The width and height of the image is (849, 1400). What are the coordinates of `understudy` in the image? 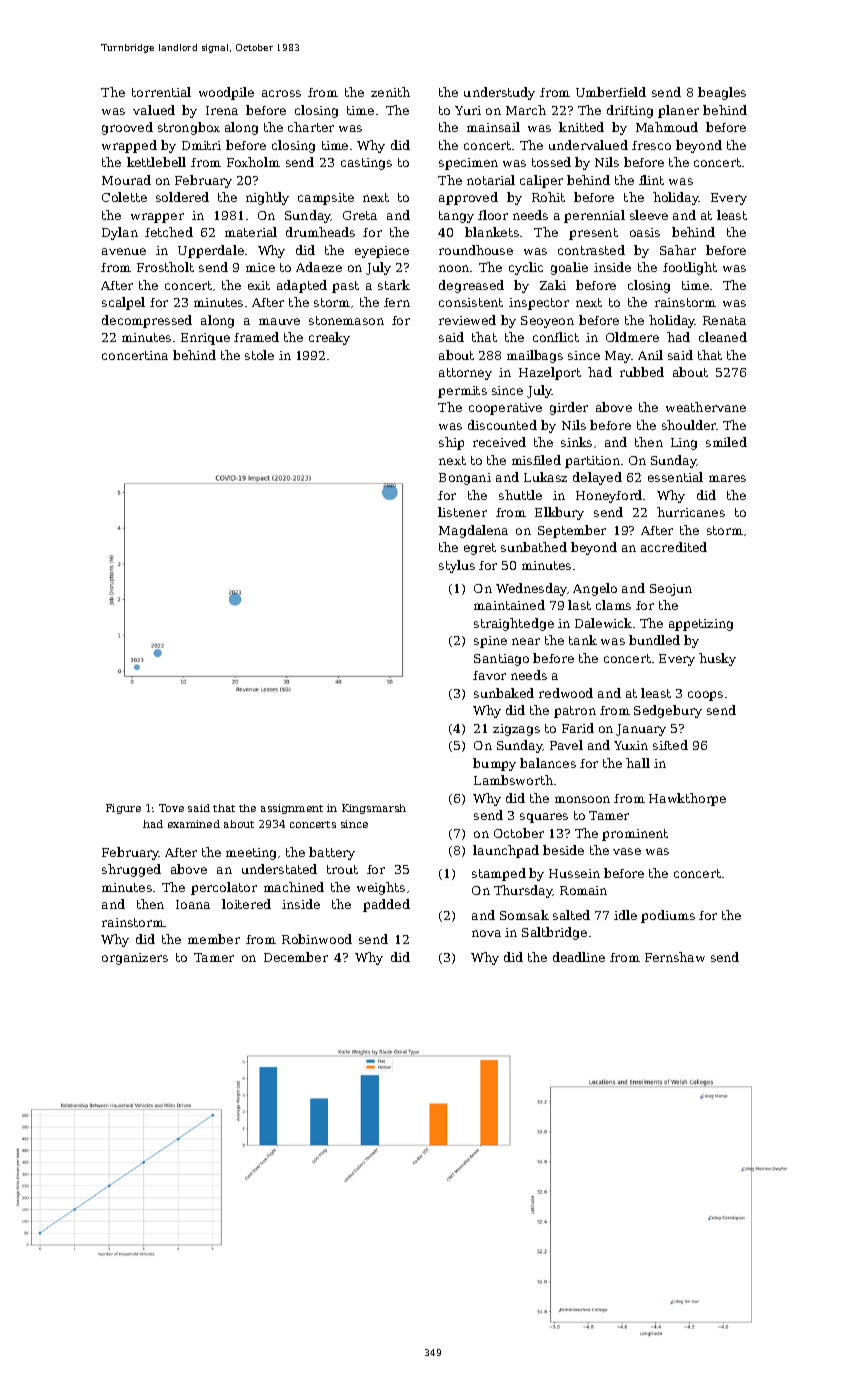 It's located at (499, 93).
